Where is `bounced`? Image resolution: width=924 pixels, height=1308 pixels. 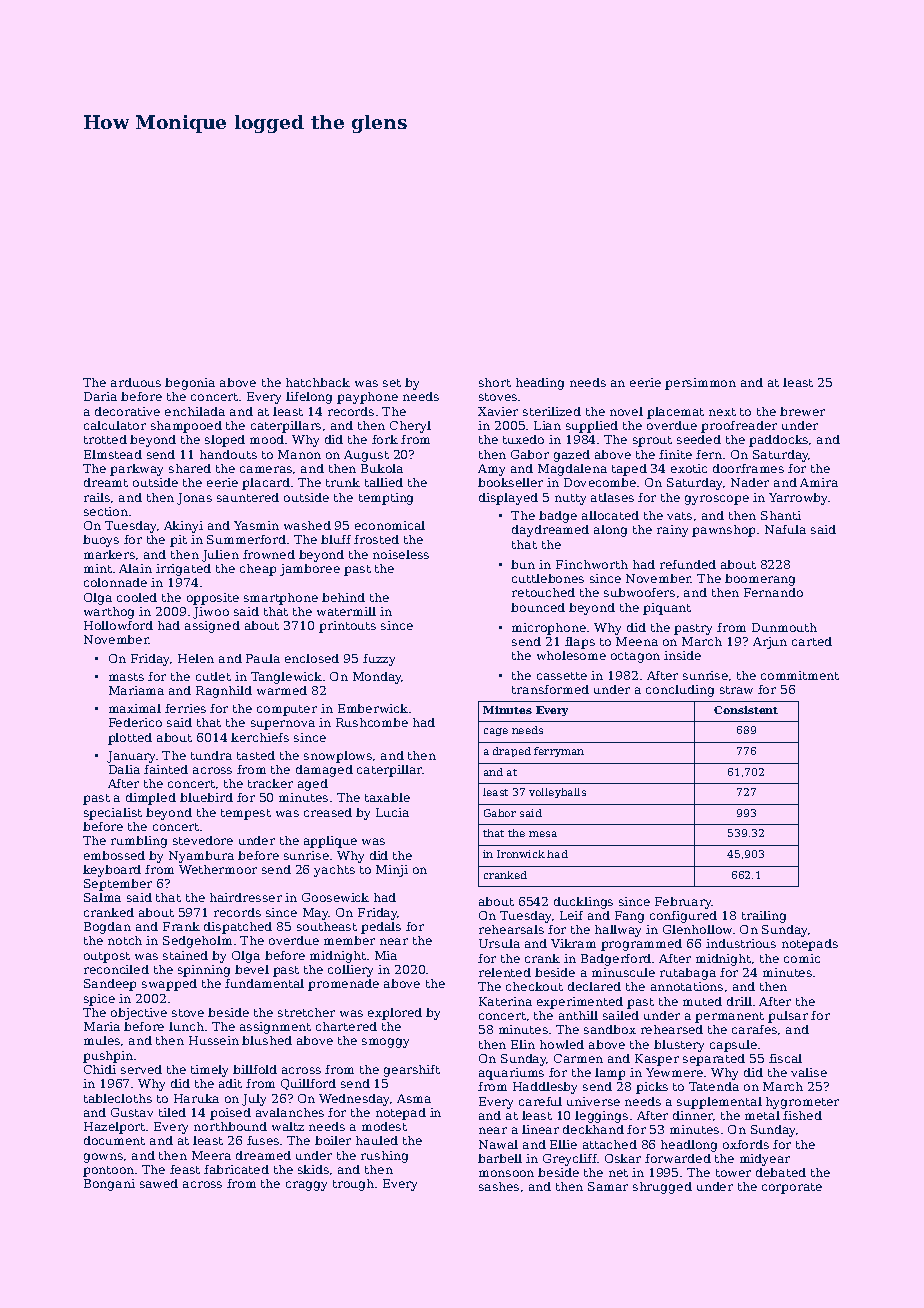
bounced is located at coordinates (538, 607).
